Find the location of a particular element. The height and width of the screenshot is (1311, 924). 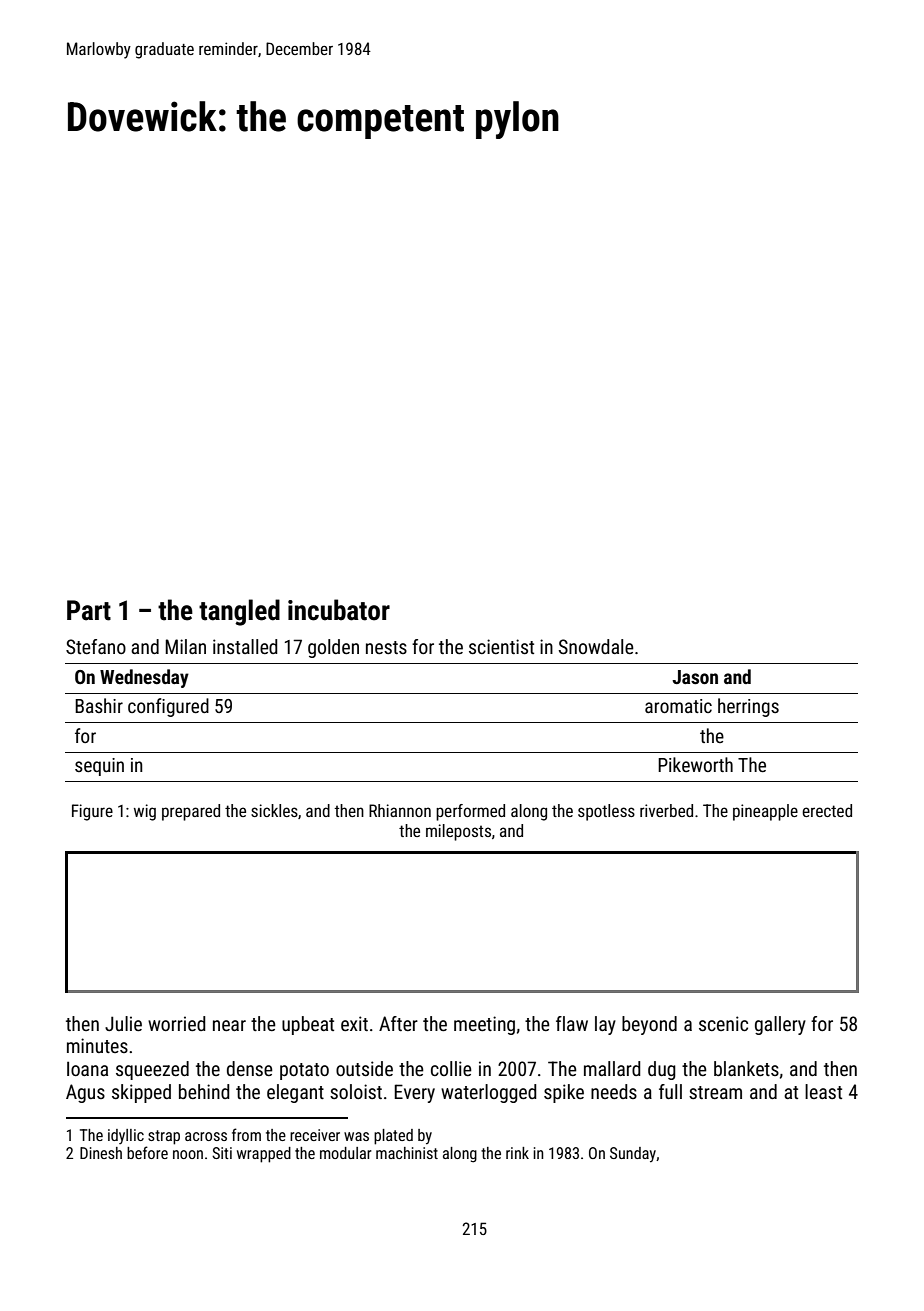

Snowdale is located at coordinates (596, 646).
